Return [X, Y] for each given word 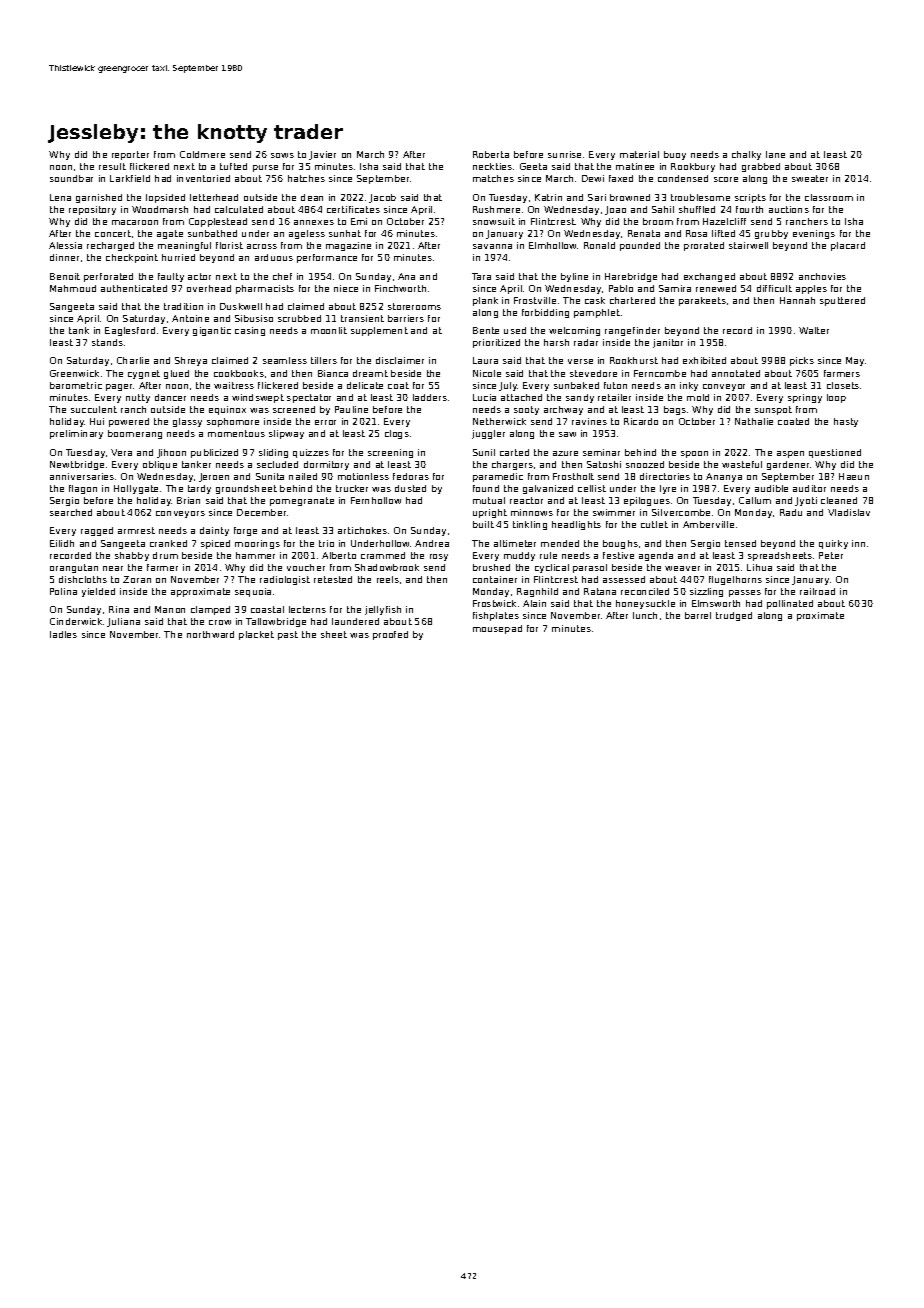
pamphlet [597, 313]
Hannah [797, 300]
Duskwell [241, 306]
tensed [740, 543]
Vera [121, 452]
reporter [130, 155]
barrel [698, 615]
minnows [532, 512]
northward [210, 634]
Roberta [491, 154]
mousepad [497, 629]
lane [775, 154]
